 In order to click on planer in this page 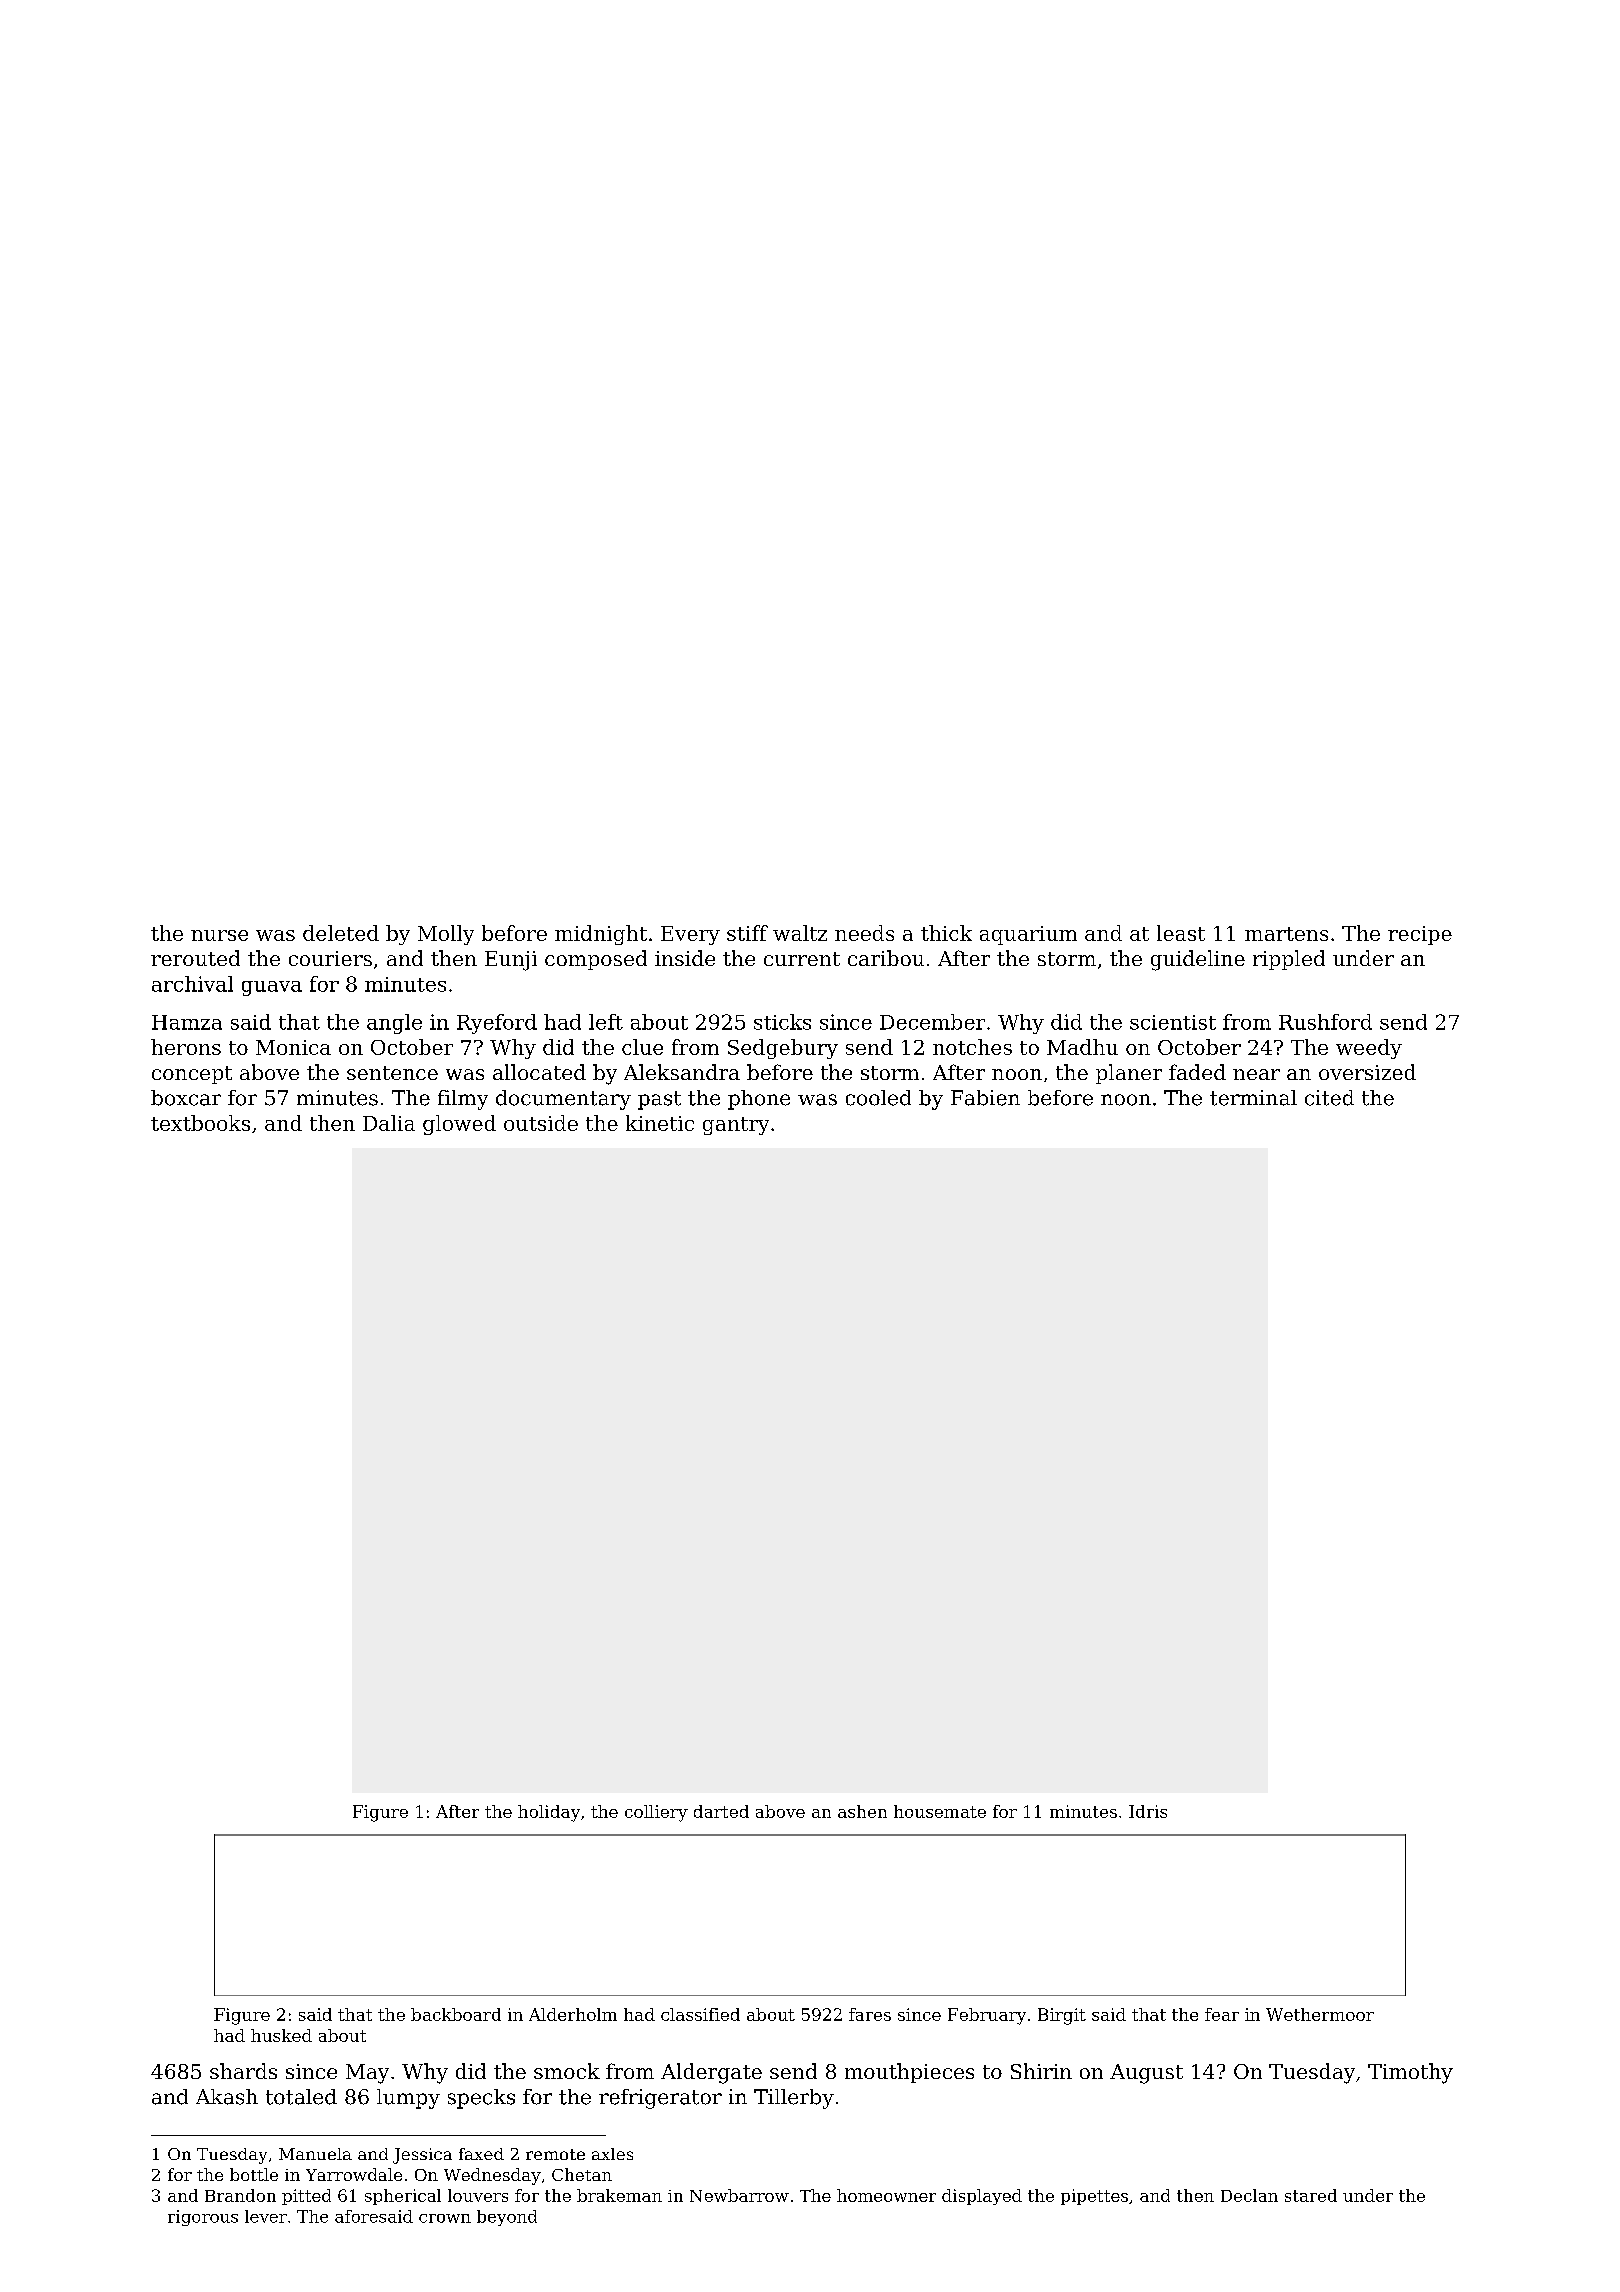, I will do `click(1129, 1074)`.
